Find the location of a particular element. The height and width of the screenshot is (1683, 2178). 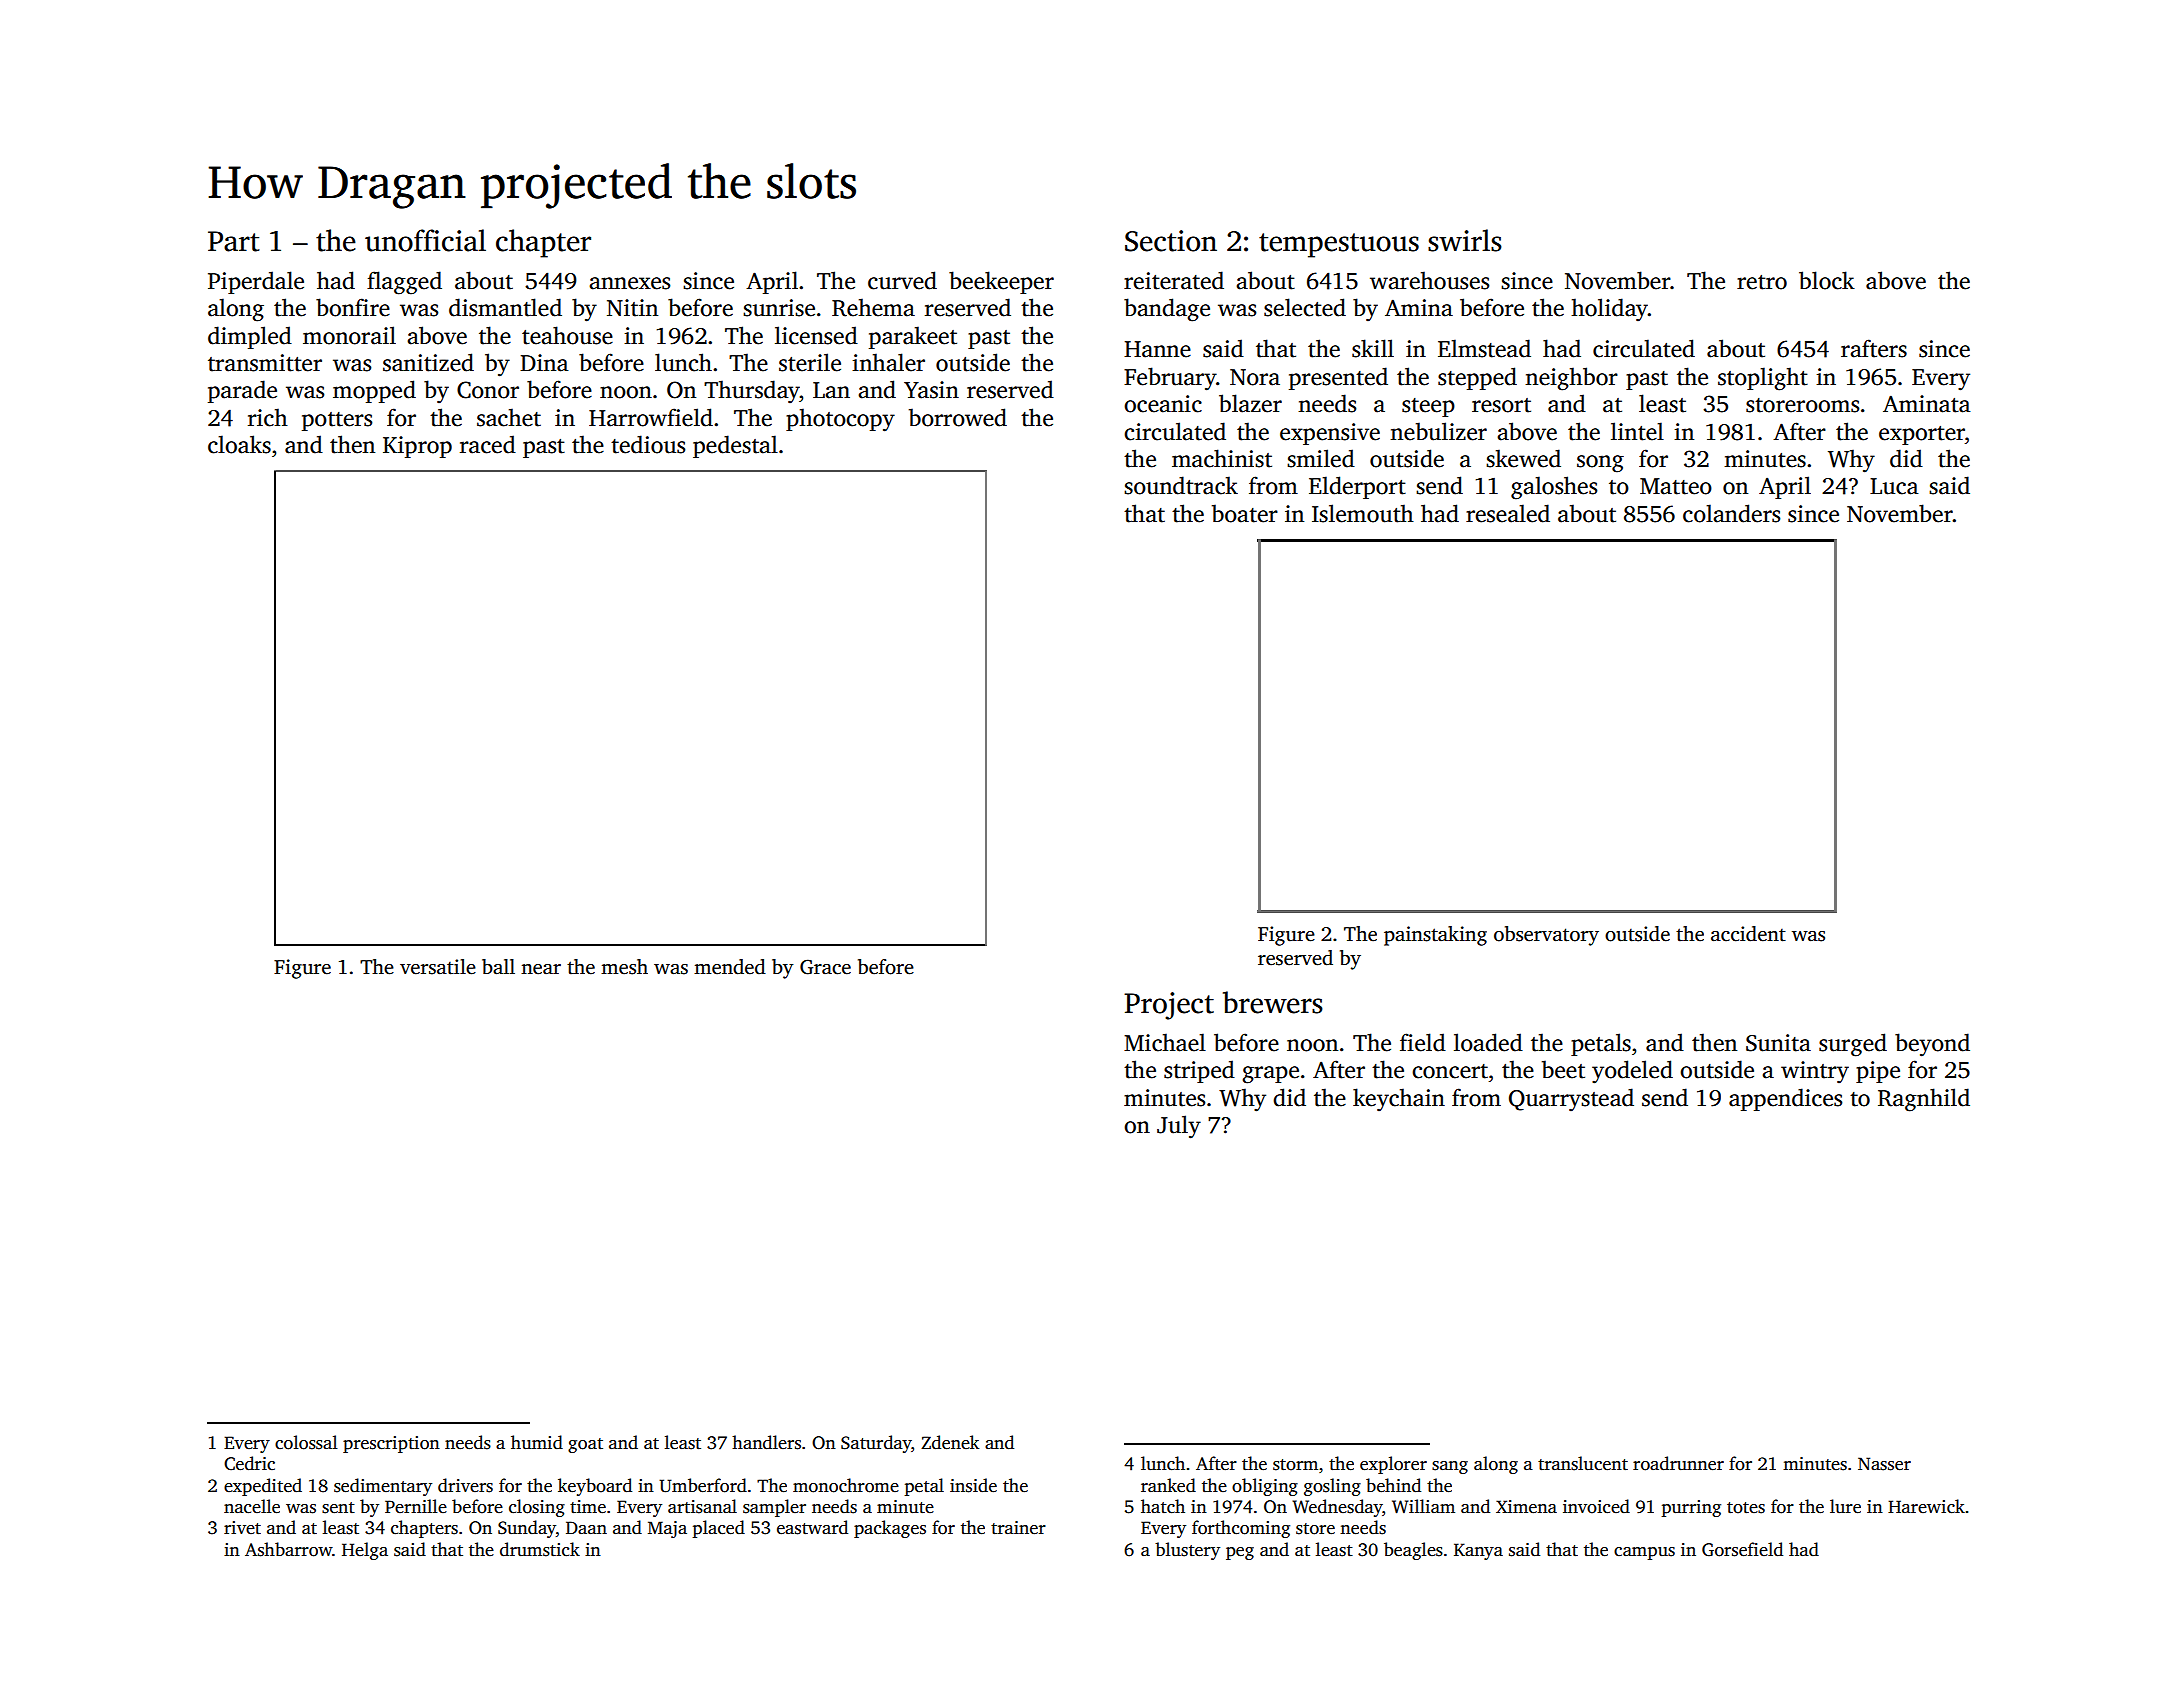

resealed is located at coordinates (1508, 513).
